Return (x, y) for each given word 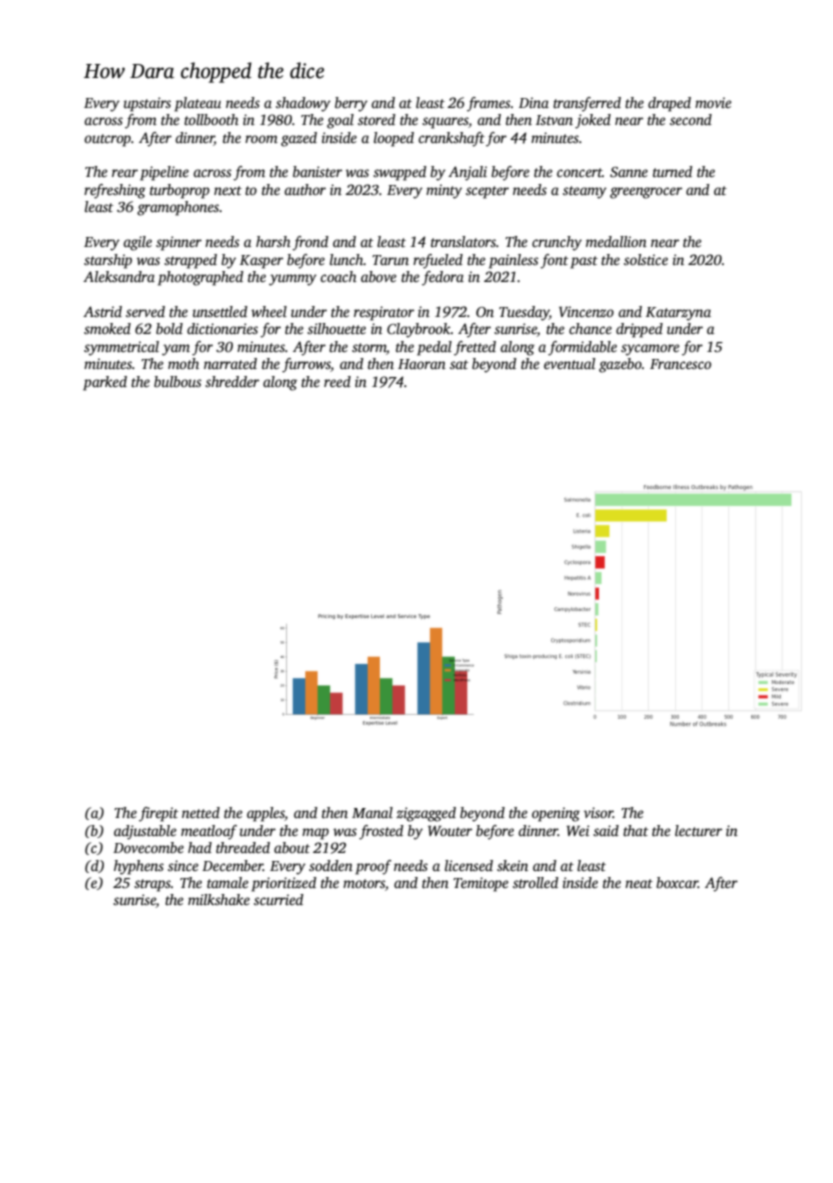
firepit (158, 814)
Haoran (422, 364)
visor (598, 812)
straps (152, 885)
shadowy (303, 104)
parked (105, 383)
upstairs (147, 104)
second (691, 119)
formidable (582, 348)
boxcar (677, 882)
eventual (569, 363)
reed (337, 381)
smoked (107, 328)
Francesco (680, 364)
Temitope (480, 884)
